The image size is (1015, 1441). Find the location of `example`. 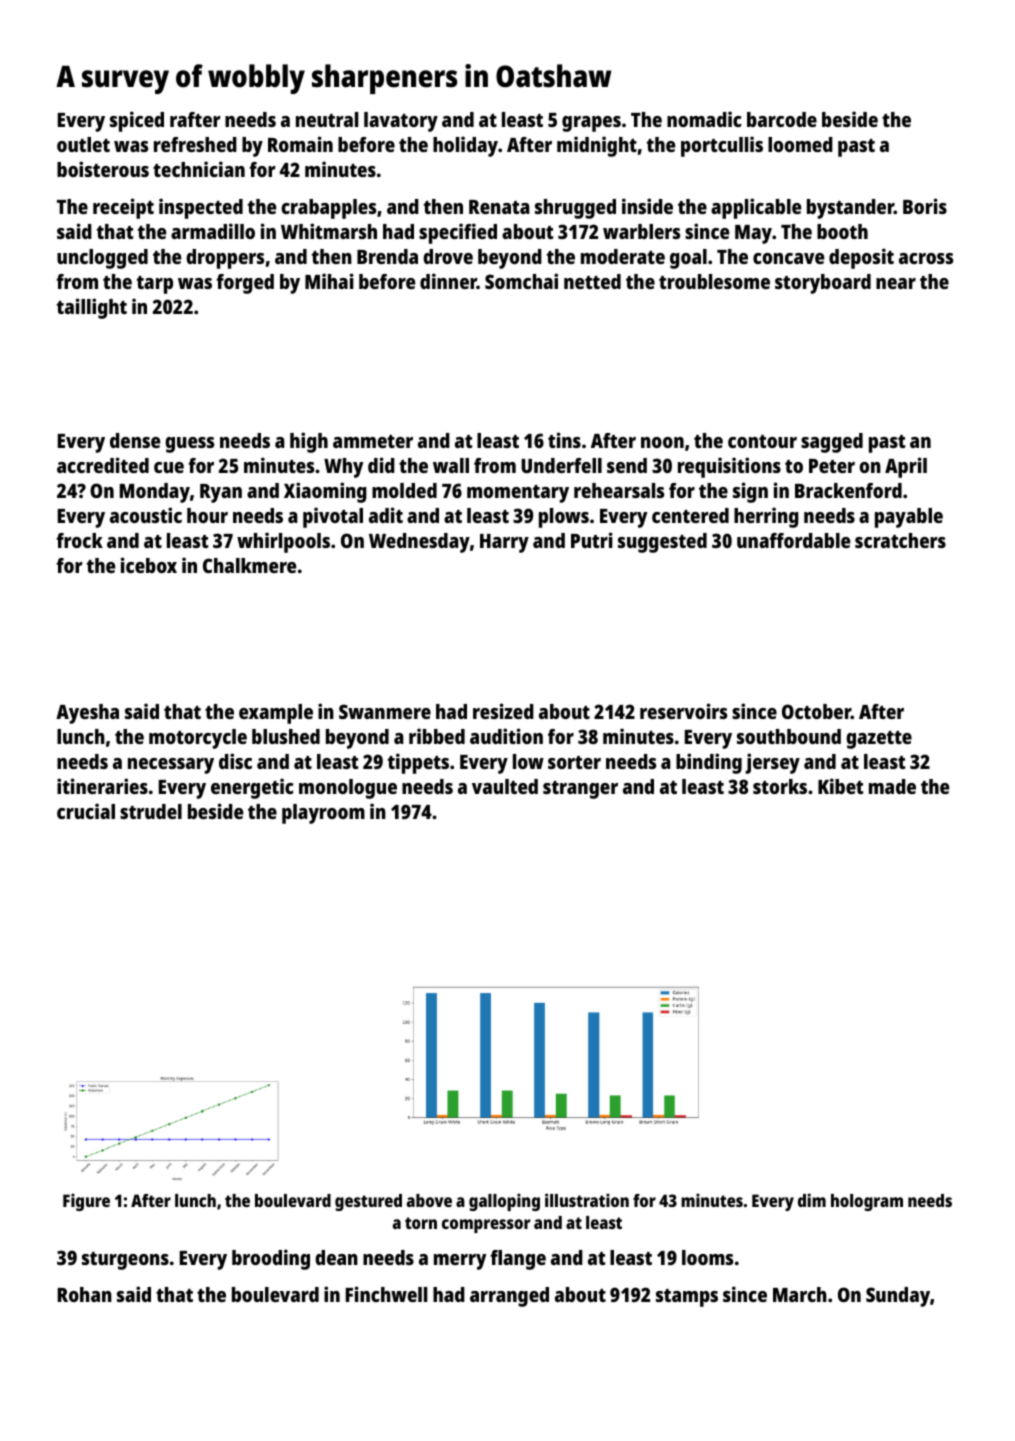

example is located at coordinates (276, 714).
